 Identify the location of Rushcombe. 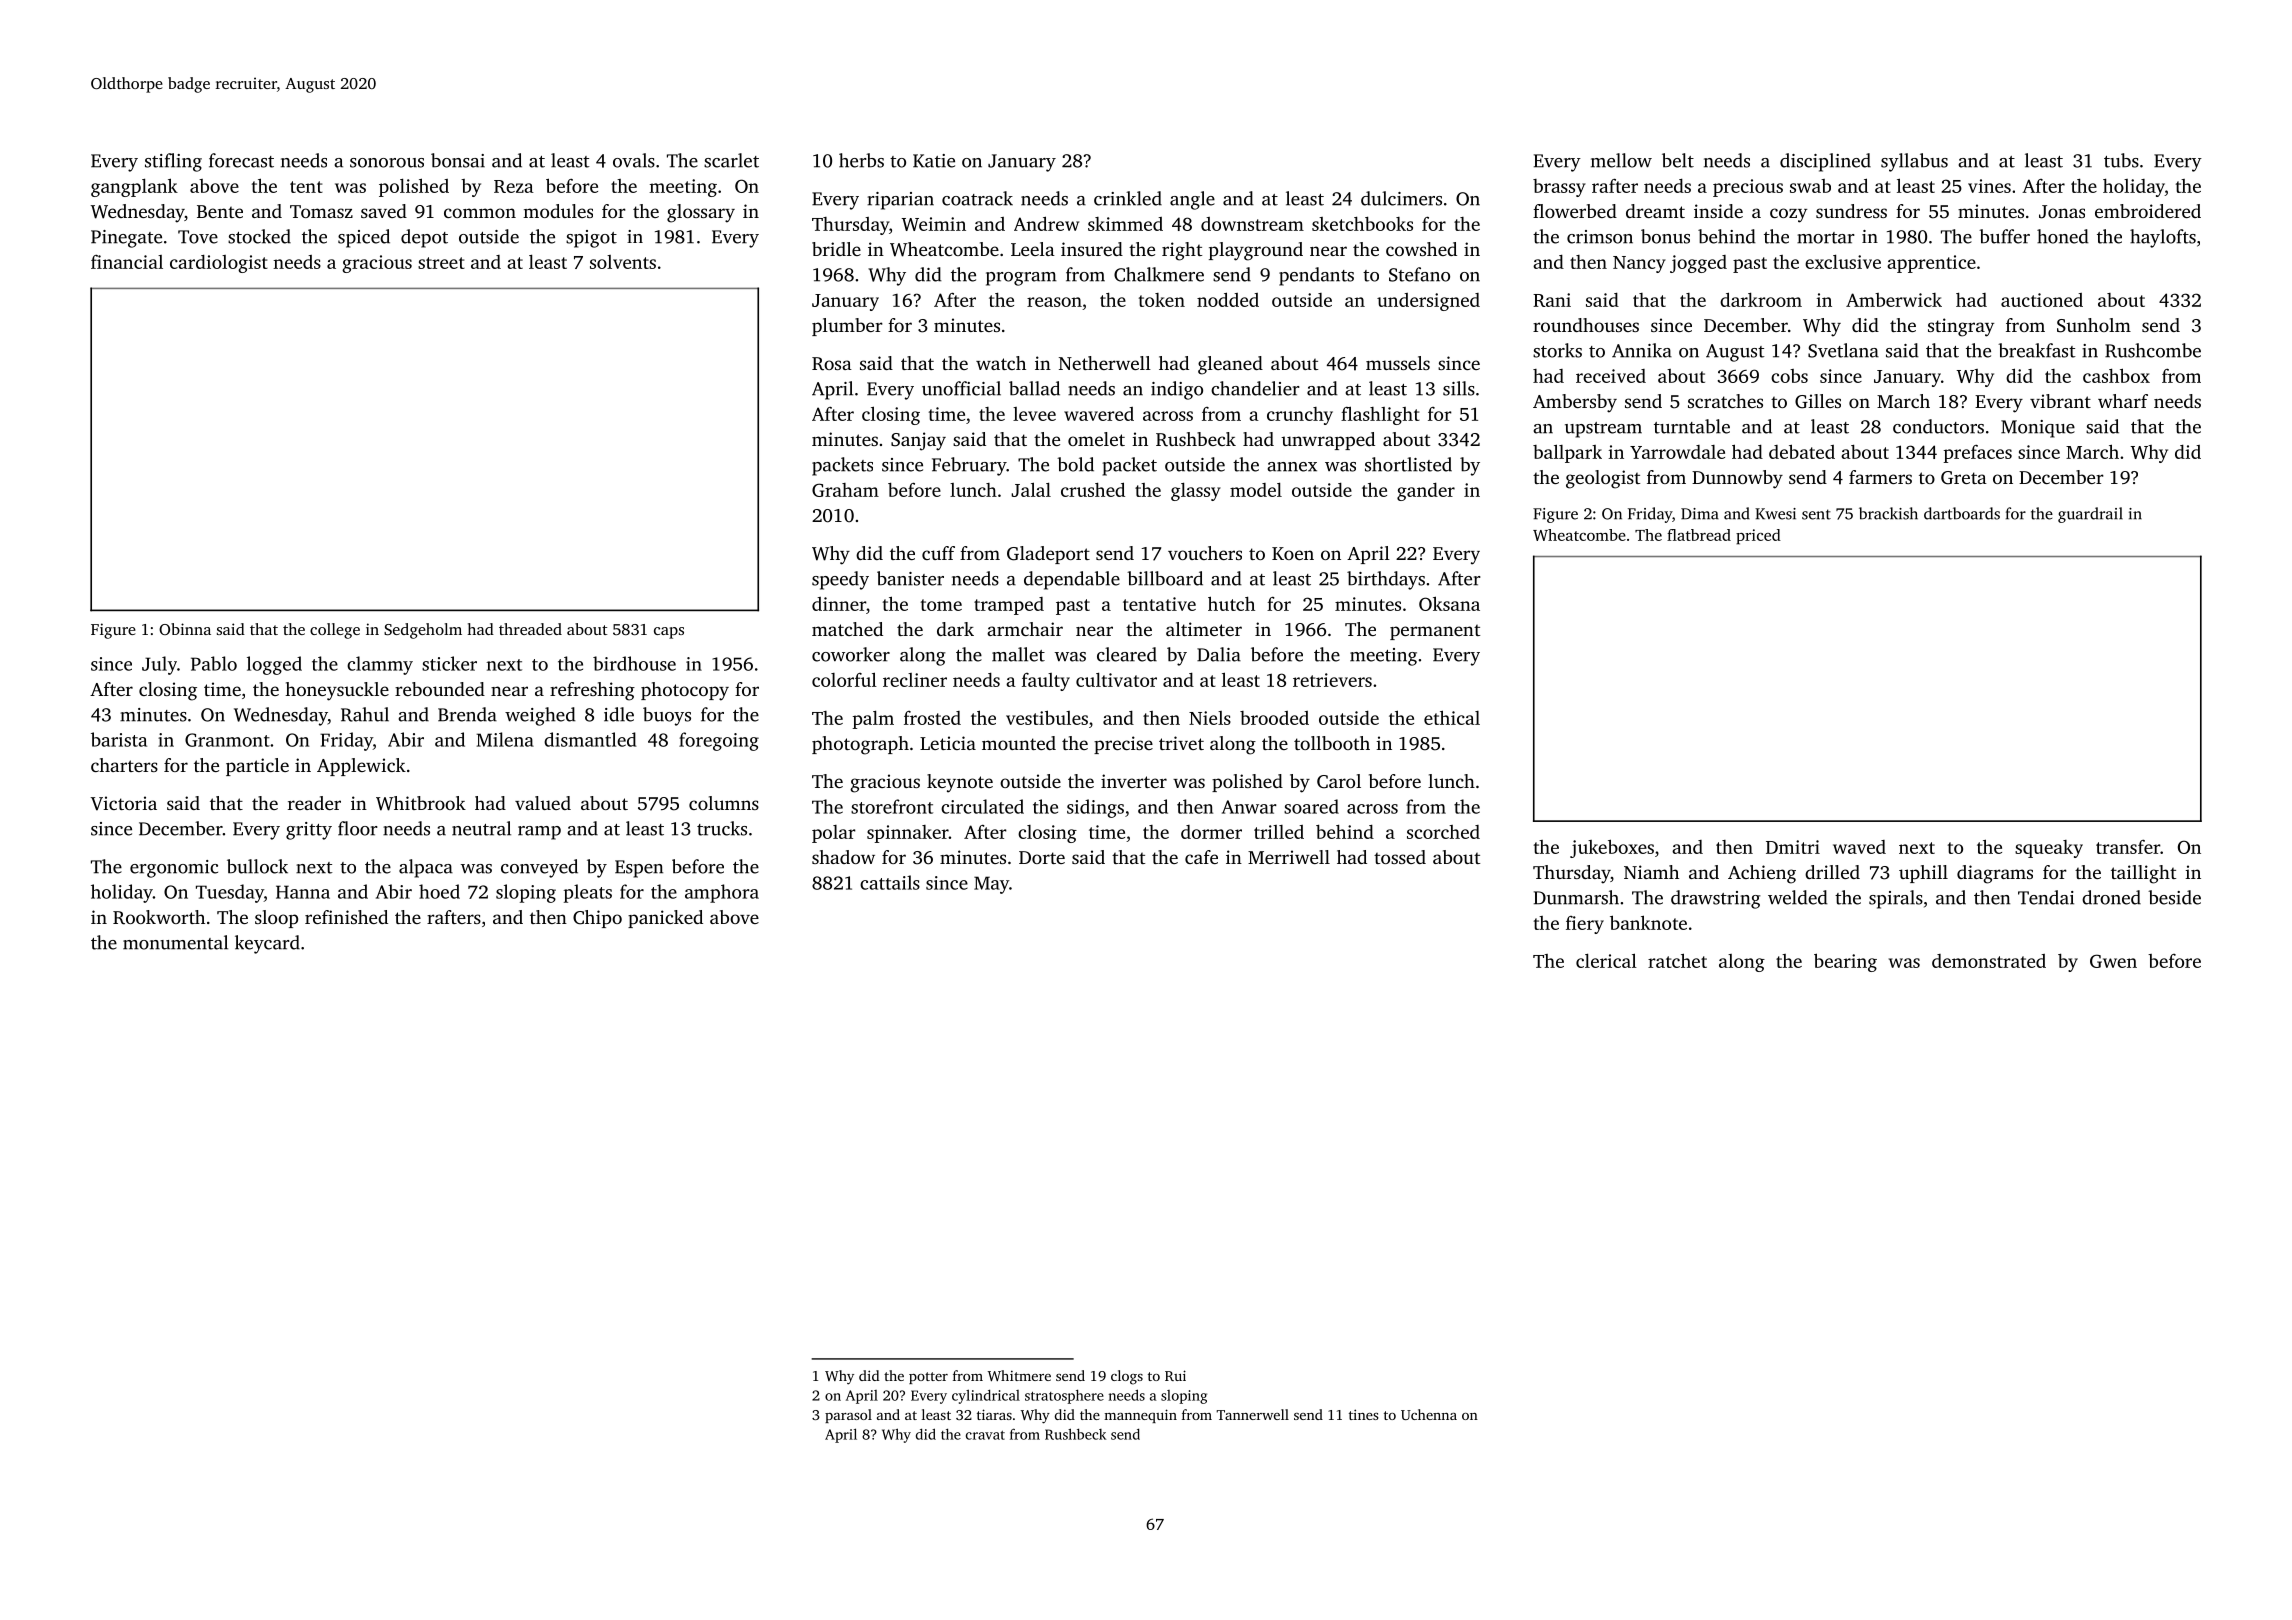
(2153, 350).
